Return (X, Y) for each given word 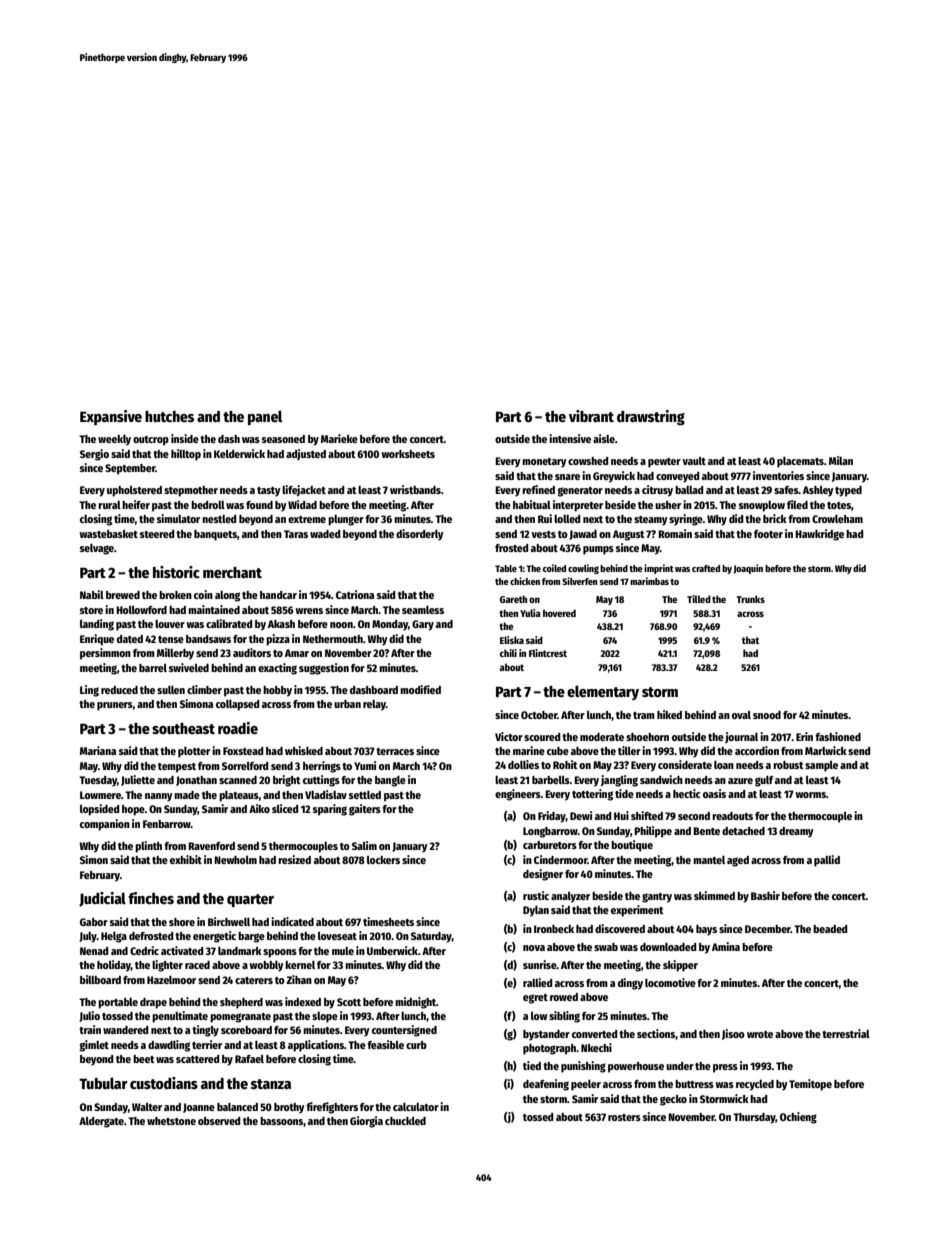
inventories (778, 475)
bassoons (281, 1121)
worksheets (408, 454)
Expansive (111, 417)
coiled (554, 568)
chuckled (405, 1121)
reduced (119, 690)
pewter (664, 463)
